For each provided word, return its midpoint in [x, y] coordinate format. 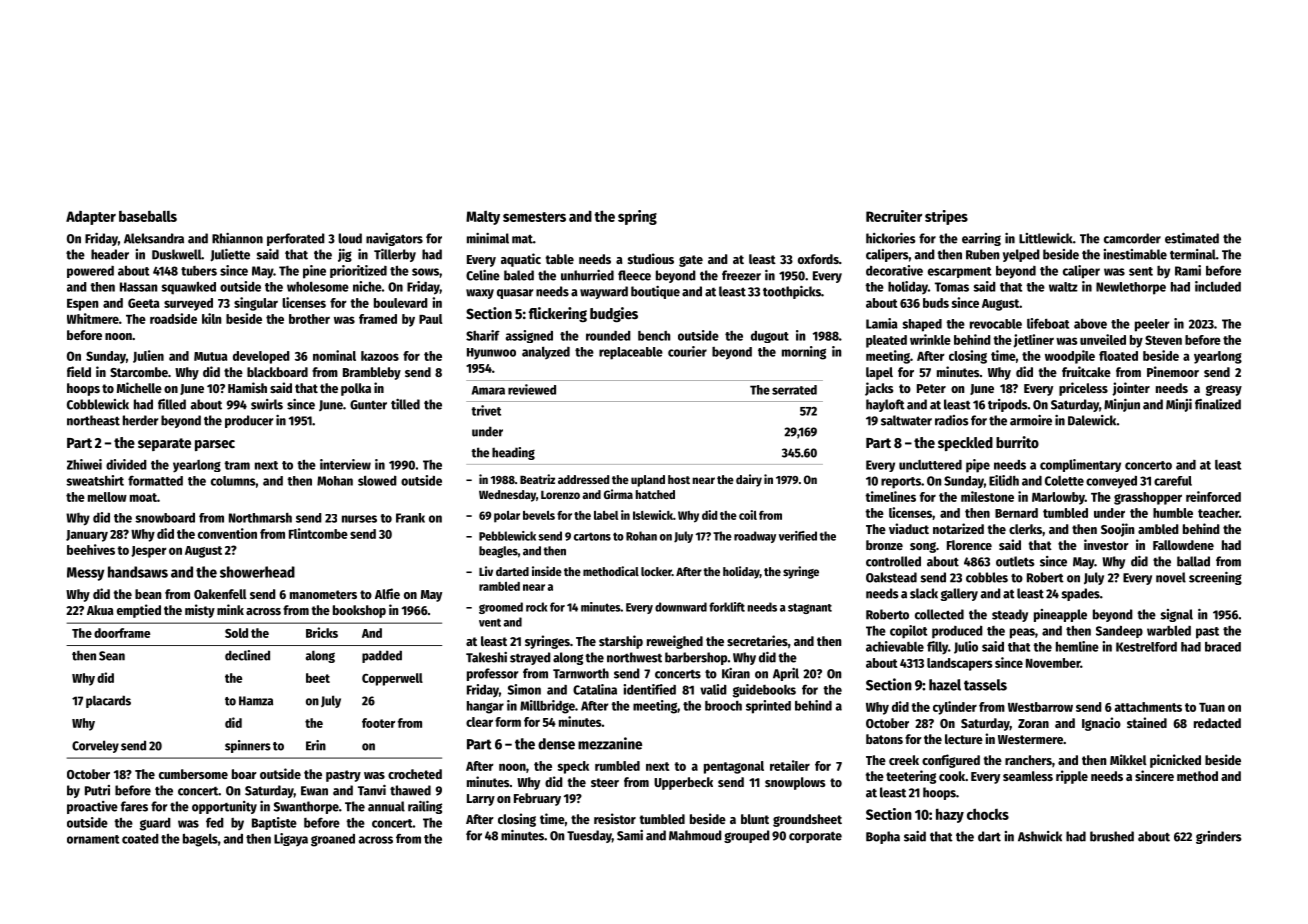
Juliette [230, 255]
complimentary [1080, 465]
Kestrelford [1146, 647]
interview [345, 464]
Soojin [1117, 530]
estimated [1192, 238]
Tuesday [589, 836]
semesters [534, 217]
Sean [112, 656]
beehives [91, 549]
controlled [893, 561]
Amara [488, 390]
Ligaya [291, 839]
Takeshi [486, 657]
